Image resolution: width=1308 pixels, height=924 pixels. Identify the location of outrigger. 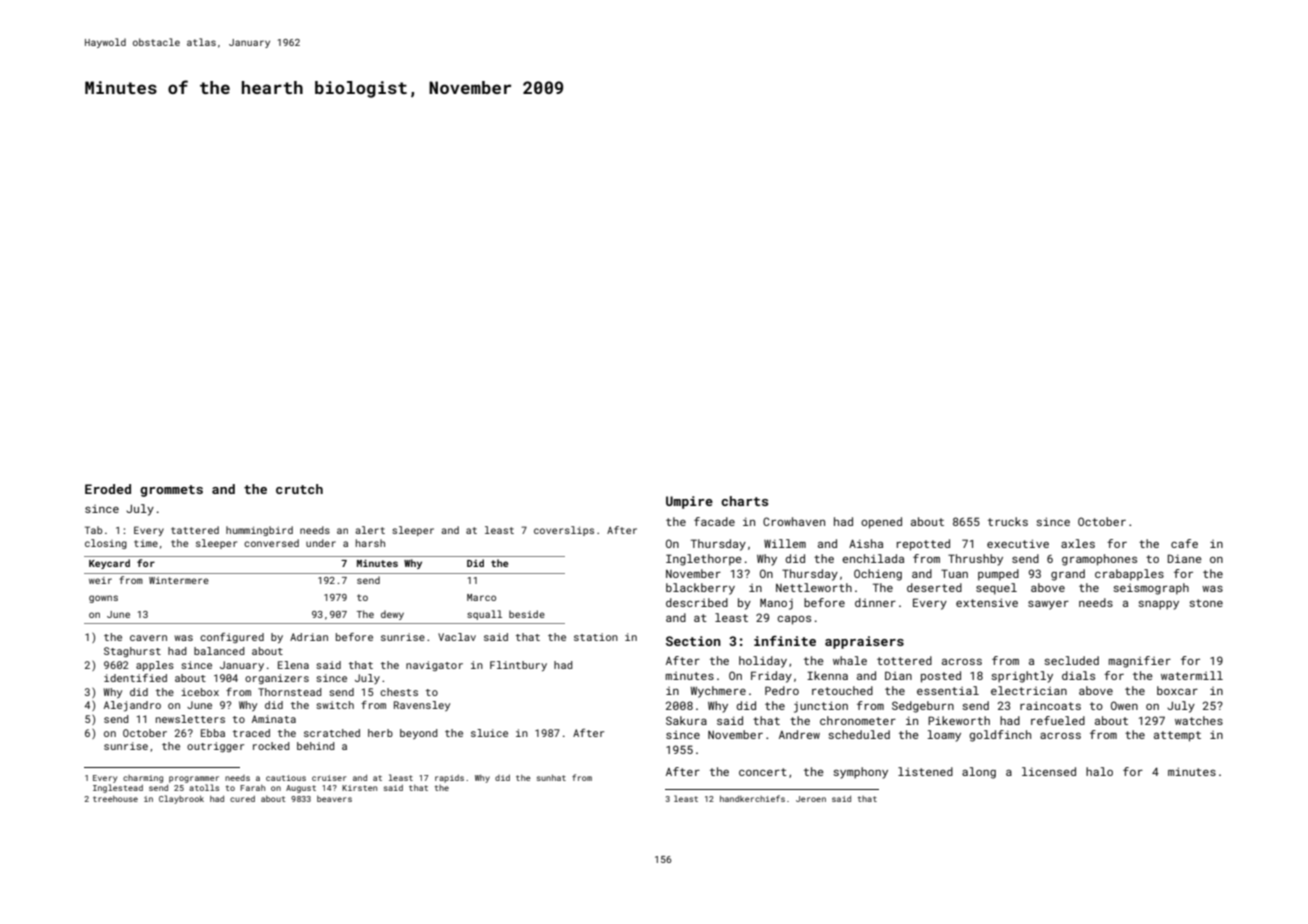
(215, 747).
